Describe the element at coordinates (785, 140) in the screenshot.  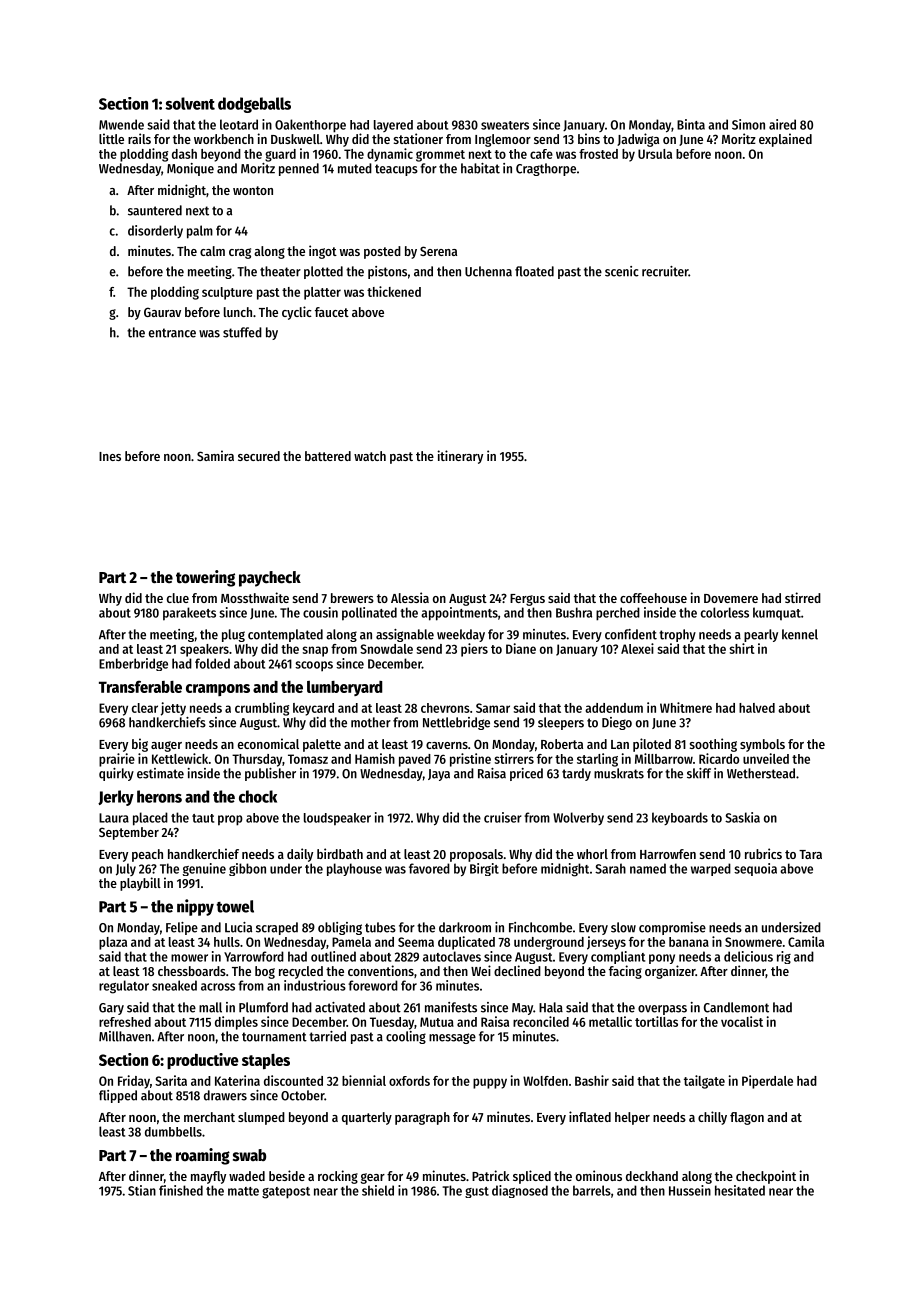
I see `explained` at that location.
